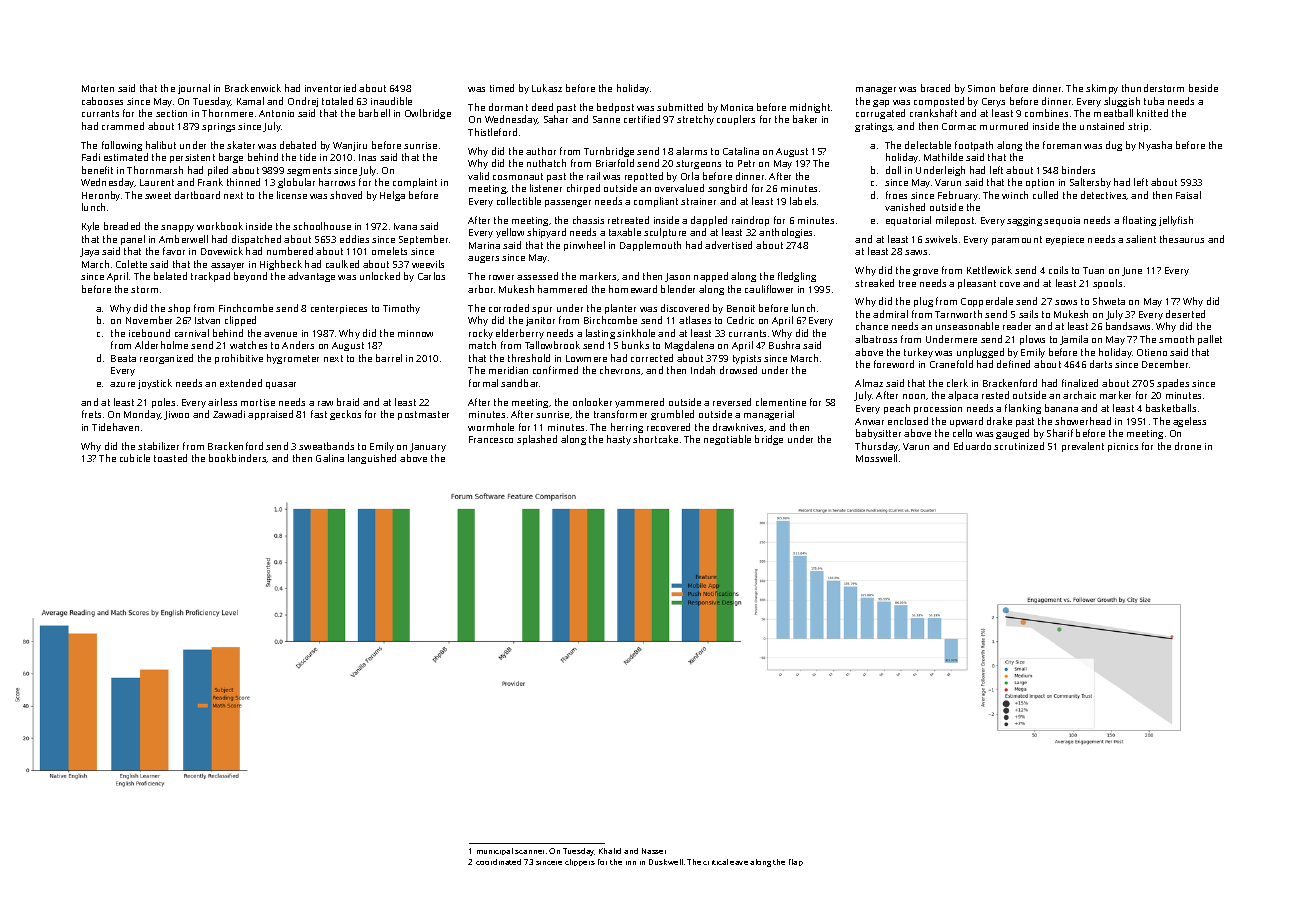 The width and height of the page is (1308, 924). Describe the element at coordinates (981, 88) in the page. I see `Simon` at that location.
